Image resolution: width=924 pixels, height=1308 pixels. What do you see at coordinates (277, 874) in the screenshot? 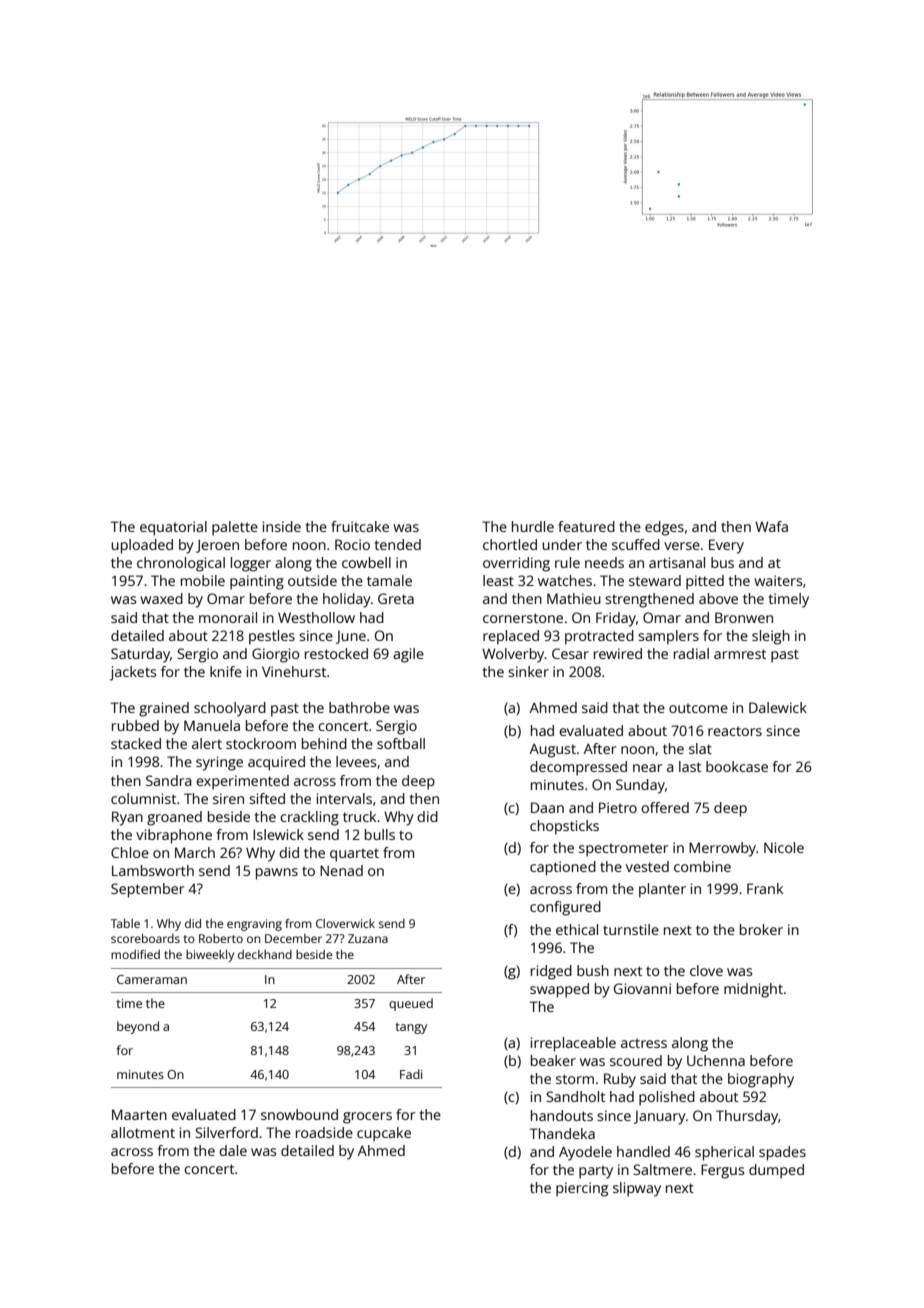
I see `pawns` at bounding box center [277, 874].
